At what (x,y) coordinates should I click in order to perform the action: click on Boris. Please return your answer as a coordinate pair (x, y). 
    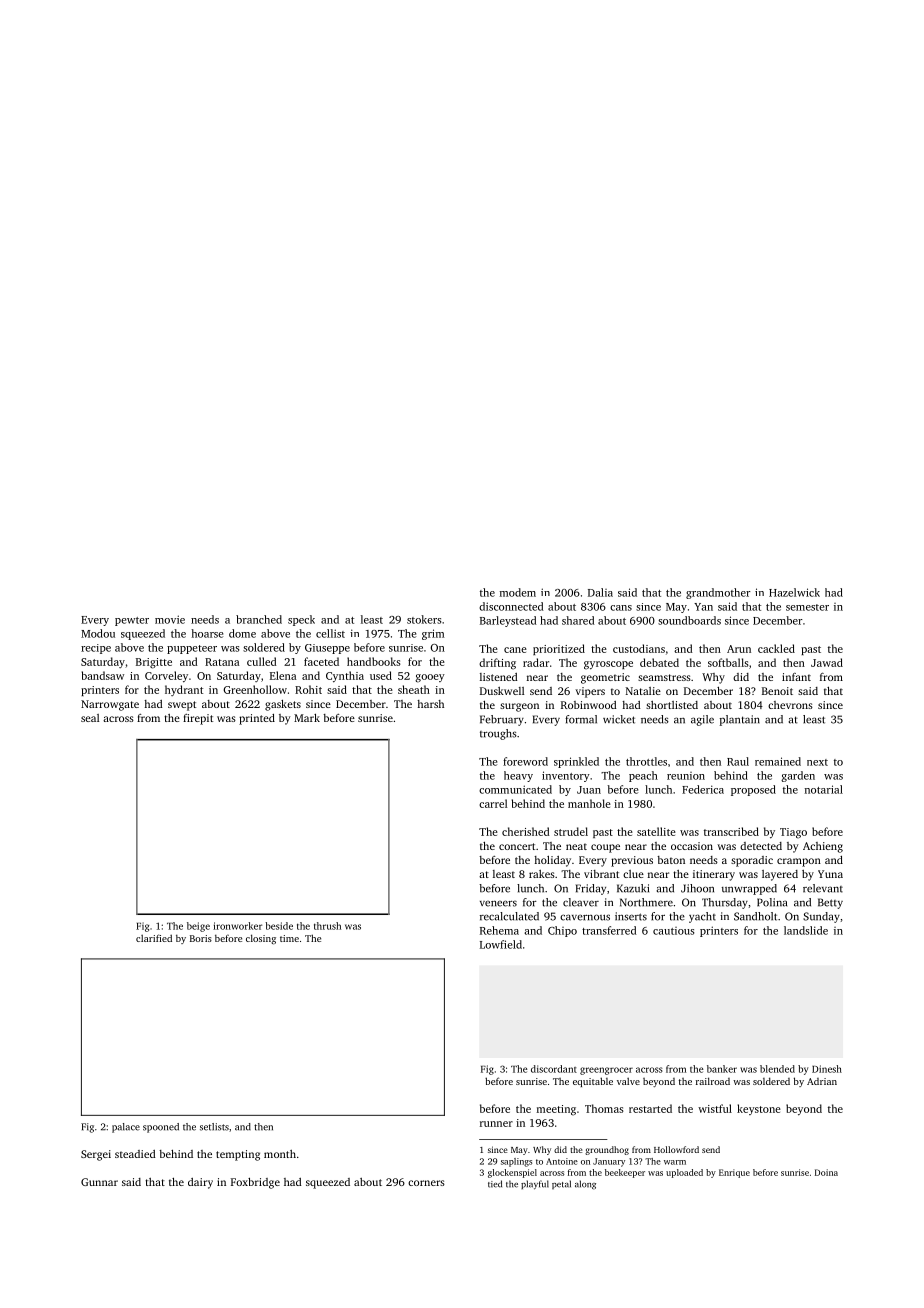
    Looking at the image, I should click on (201, 938).
